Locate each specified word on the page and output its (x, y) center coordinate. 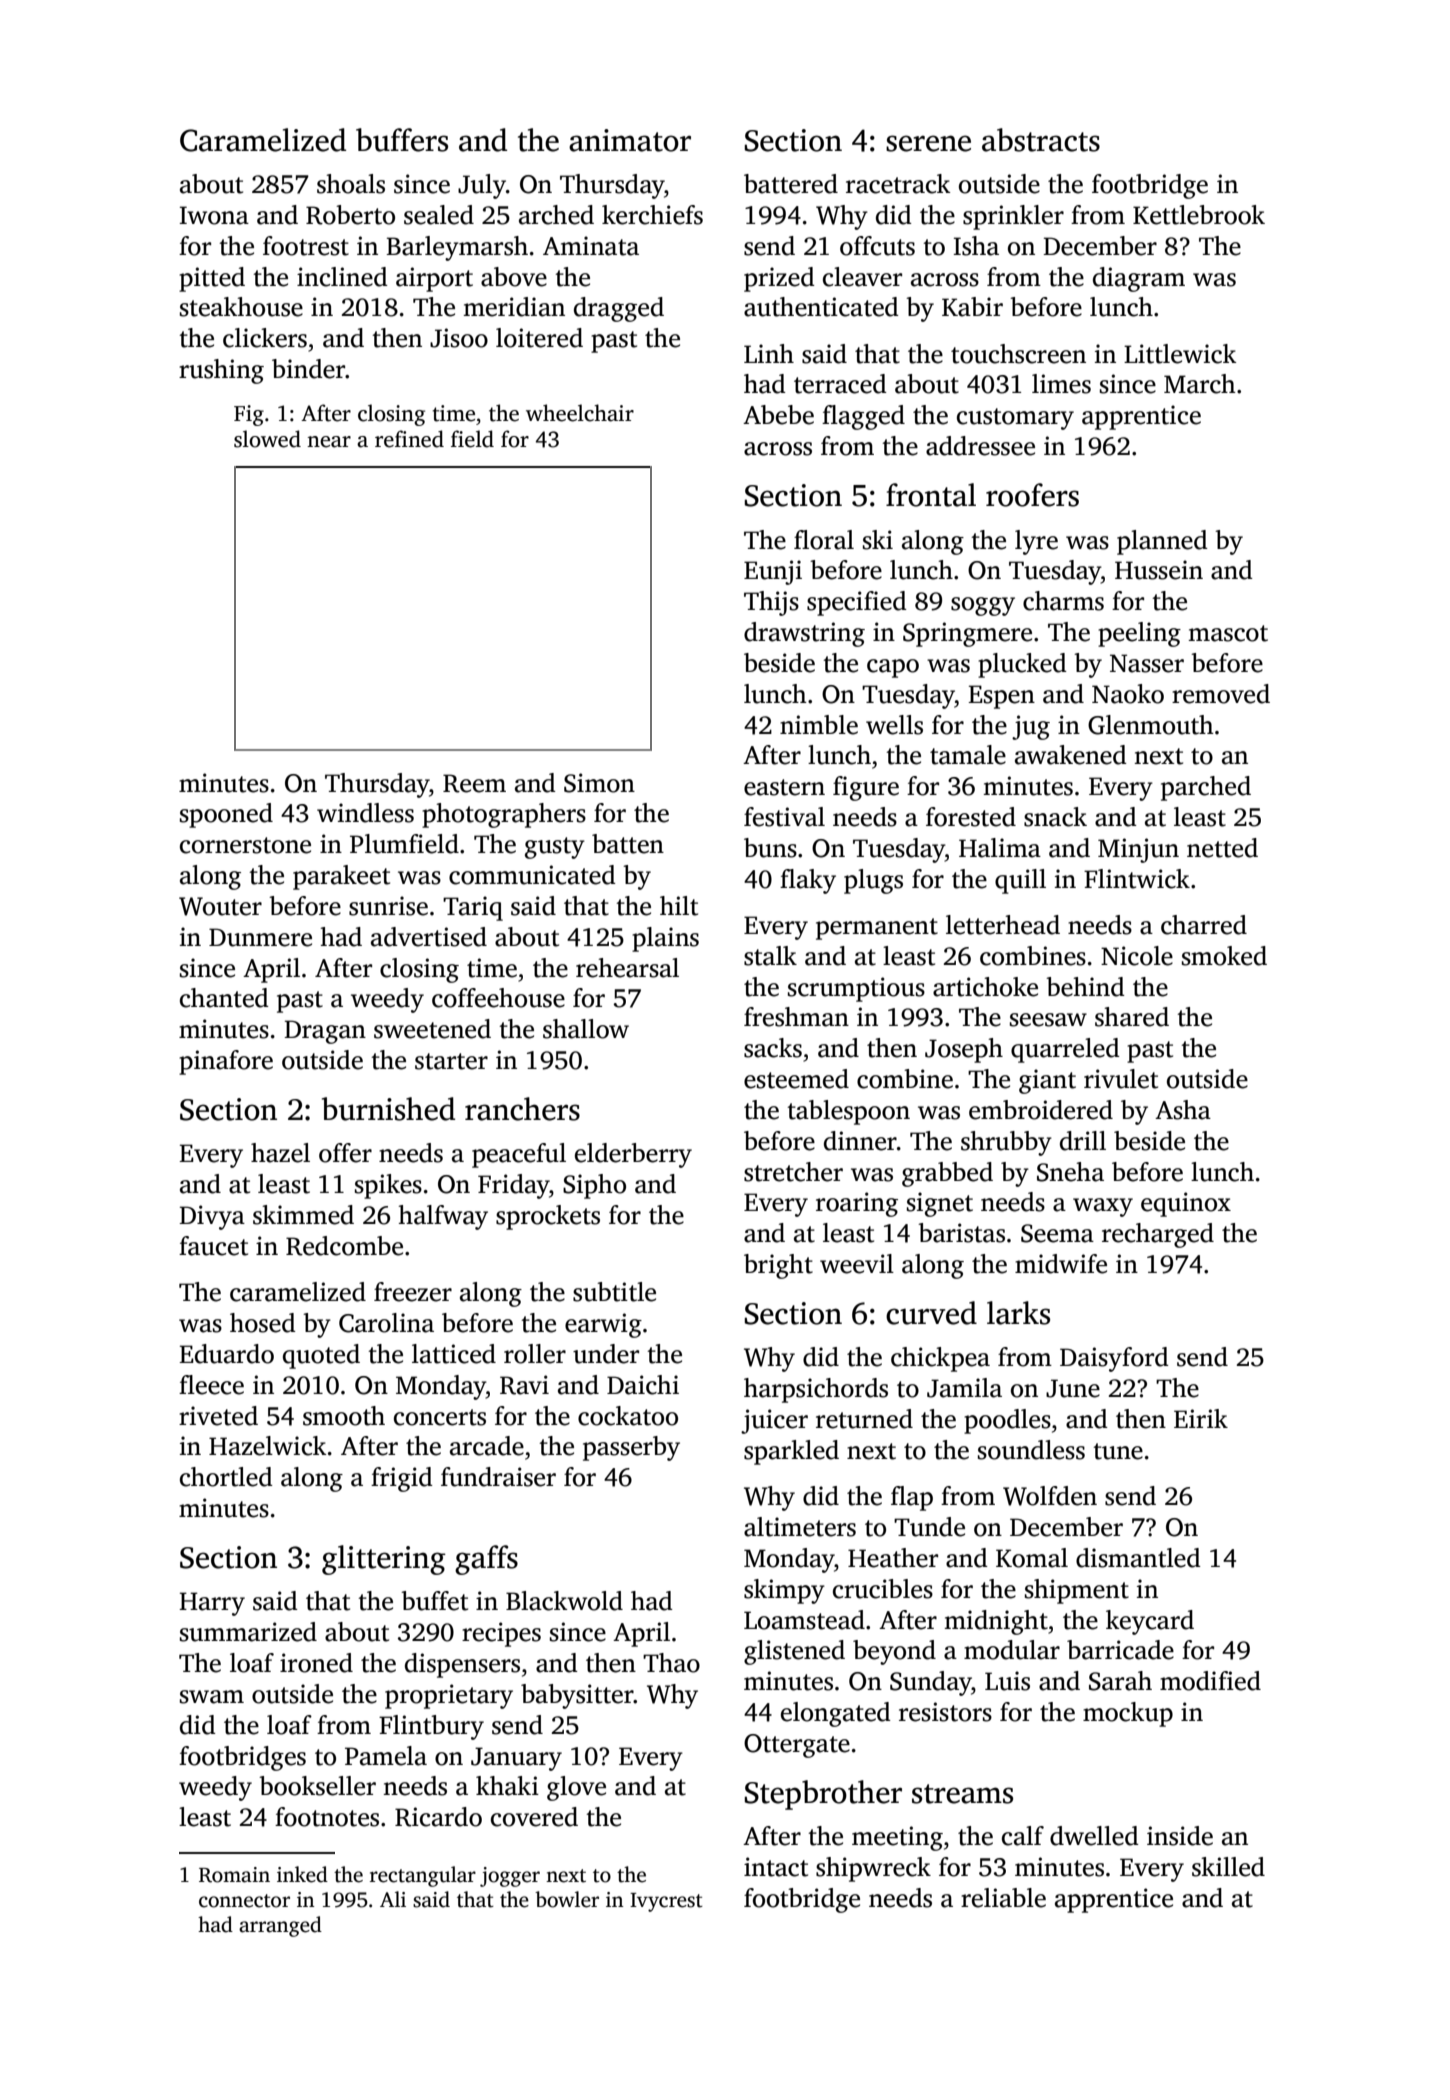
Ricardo (438, 1817)
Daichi (643, 1385)
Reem (474, 783)
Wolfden (1050, 1496)
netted (1222, 848)
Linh (769, 353)
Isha (976, 246)
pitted (212, 279)
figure (866, 788)
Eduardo (226, 1354)
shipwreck (873, 1869)
